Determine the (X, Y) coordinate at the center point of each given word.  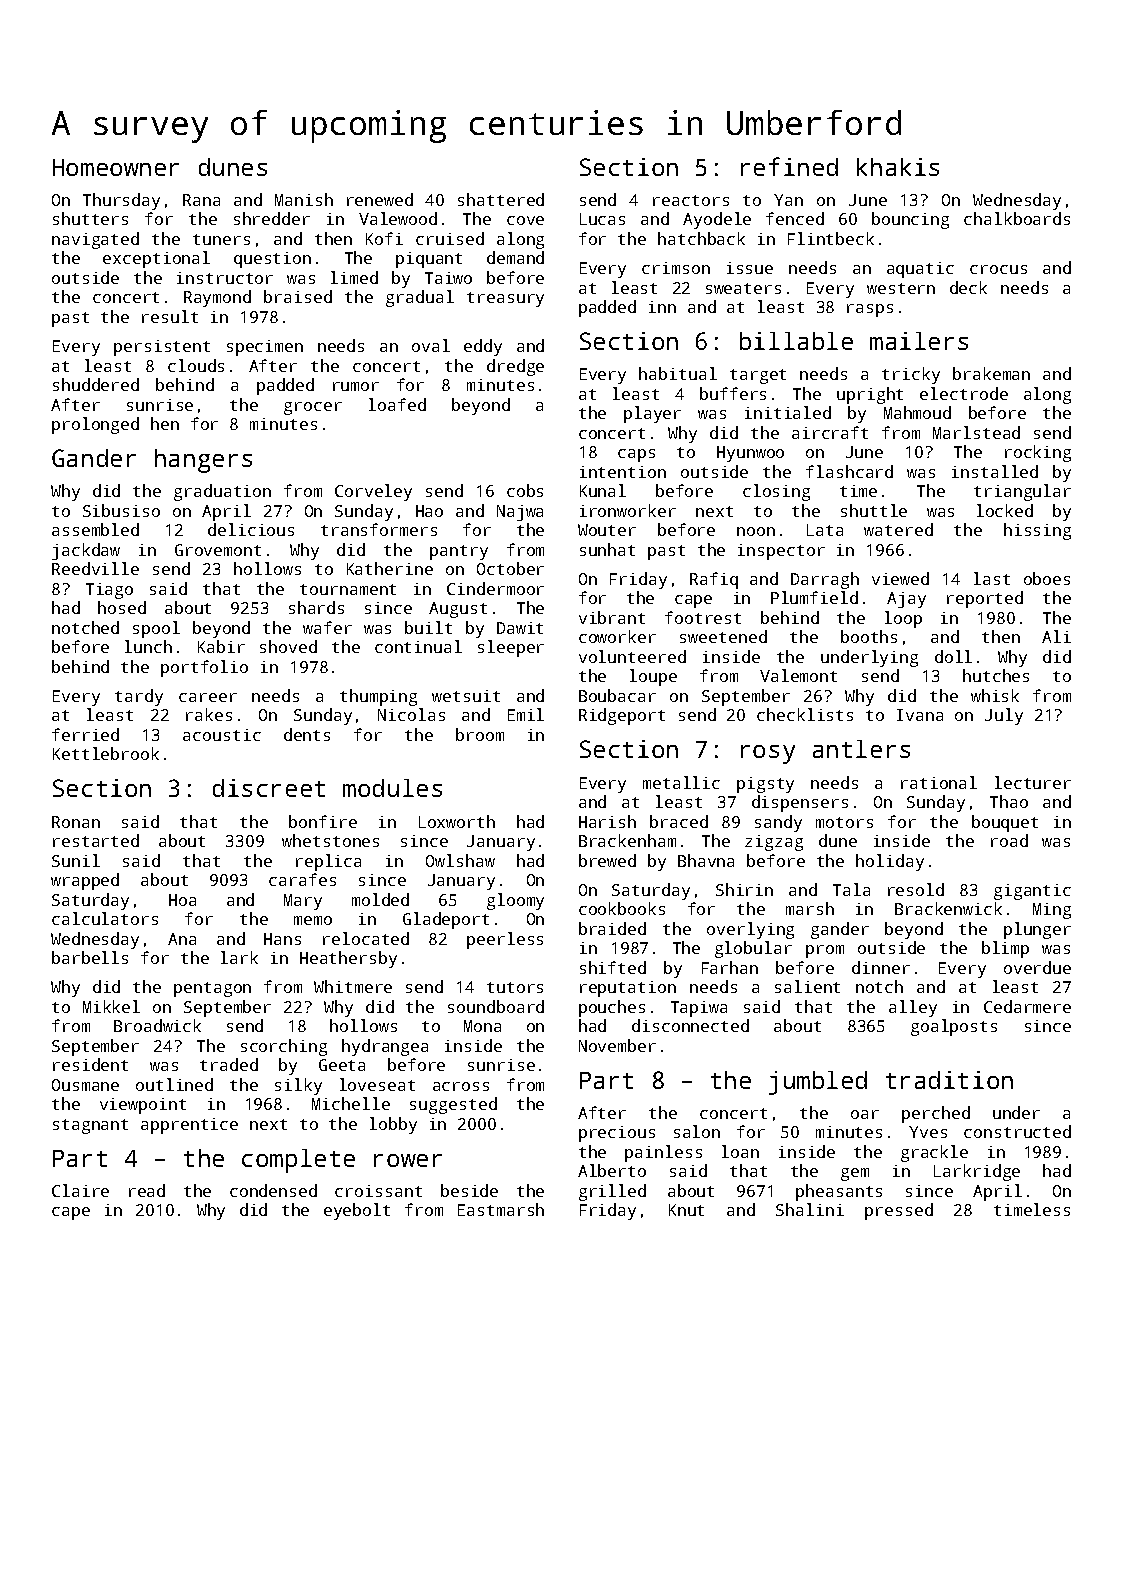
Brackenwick (948, 908)
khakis (898, 167)
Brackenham (627, 840)
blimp (1005, 949)
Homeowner (116, 167)
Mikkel (111, 1006)
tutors (515, 987)
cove (525, 220)
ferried (85, 734)
